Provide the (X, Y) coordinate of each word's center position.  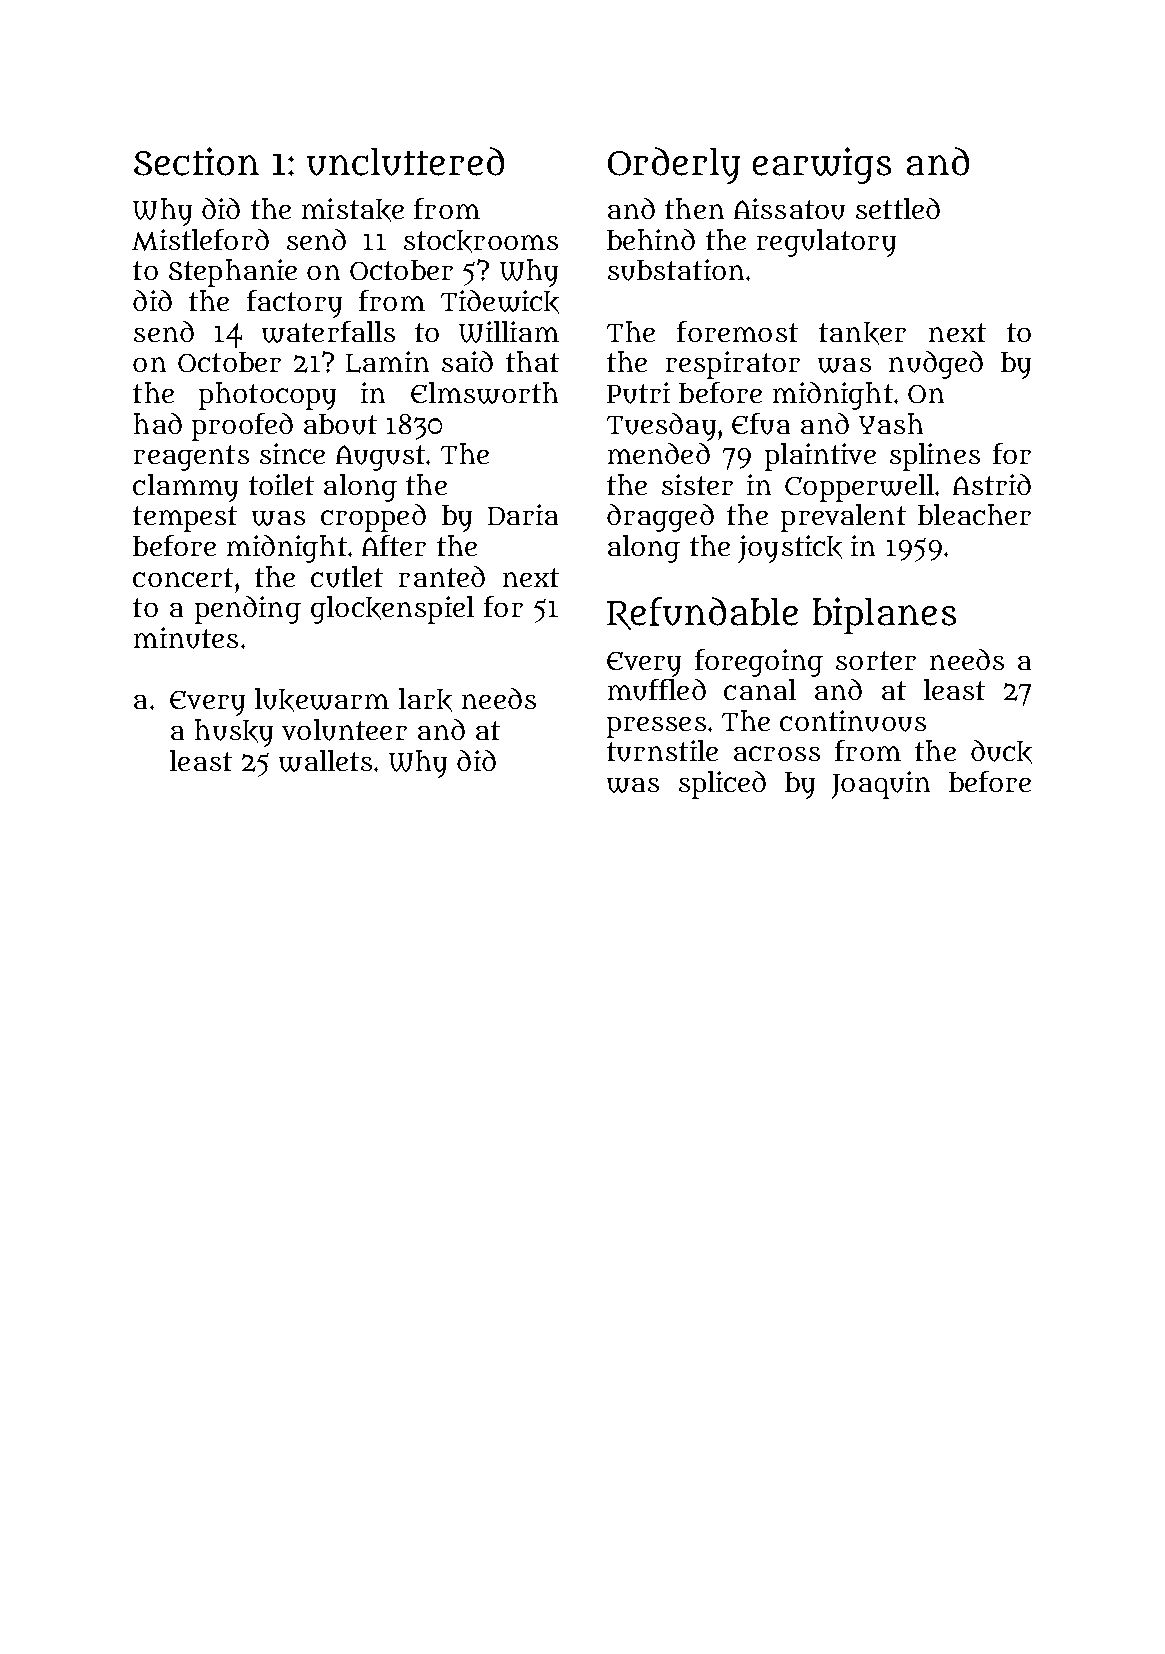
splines (935, 457)
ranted (442, 576)
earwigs (822, 165)
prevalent (843, 518)
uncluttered (405, 161)
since (292, 453)
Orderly (674, 165)
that (532, 361)
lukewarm (322, 700)
